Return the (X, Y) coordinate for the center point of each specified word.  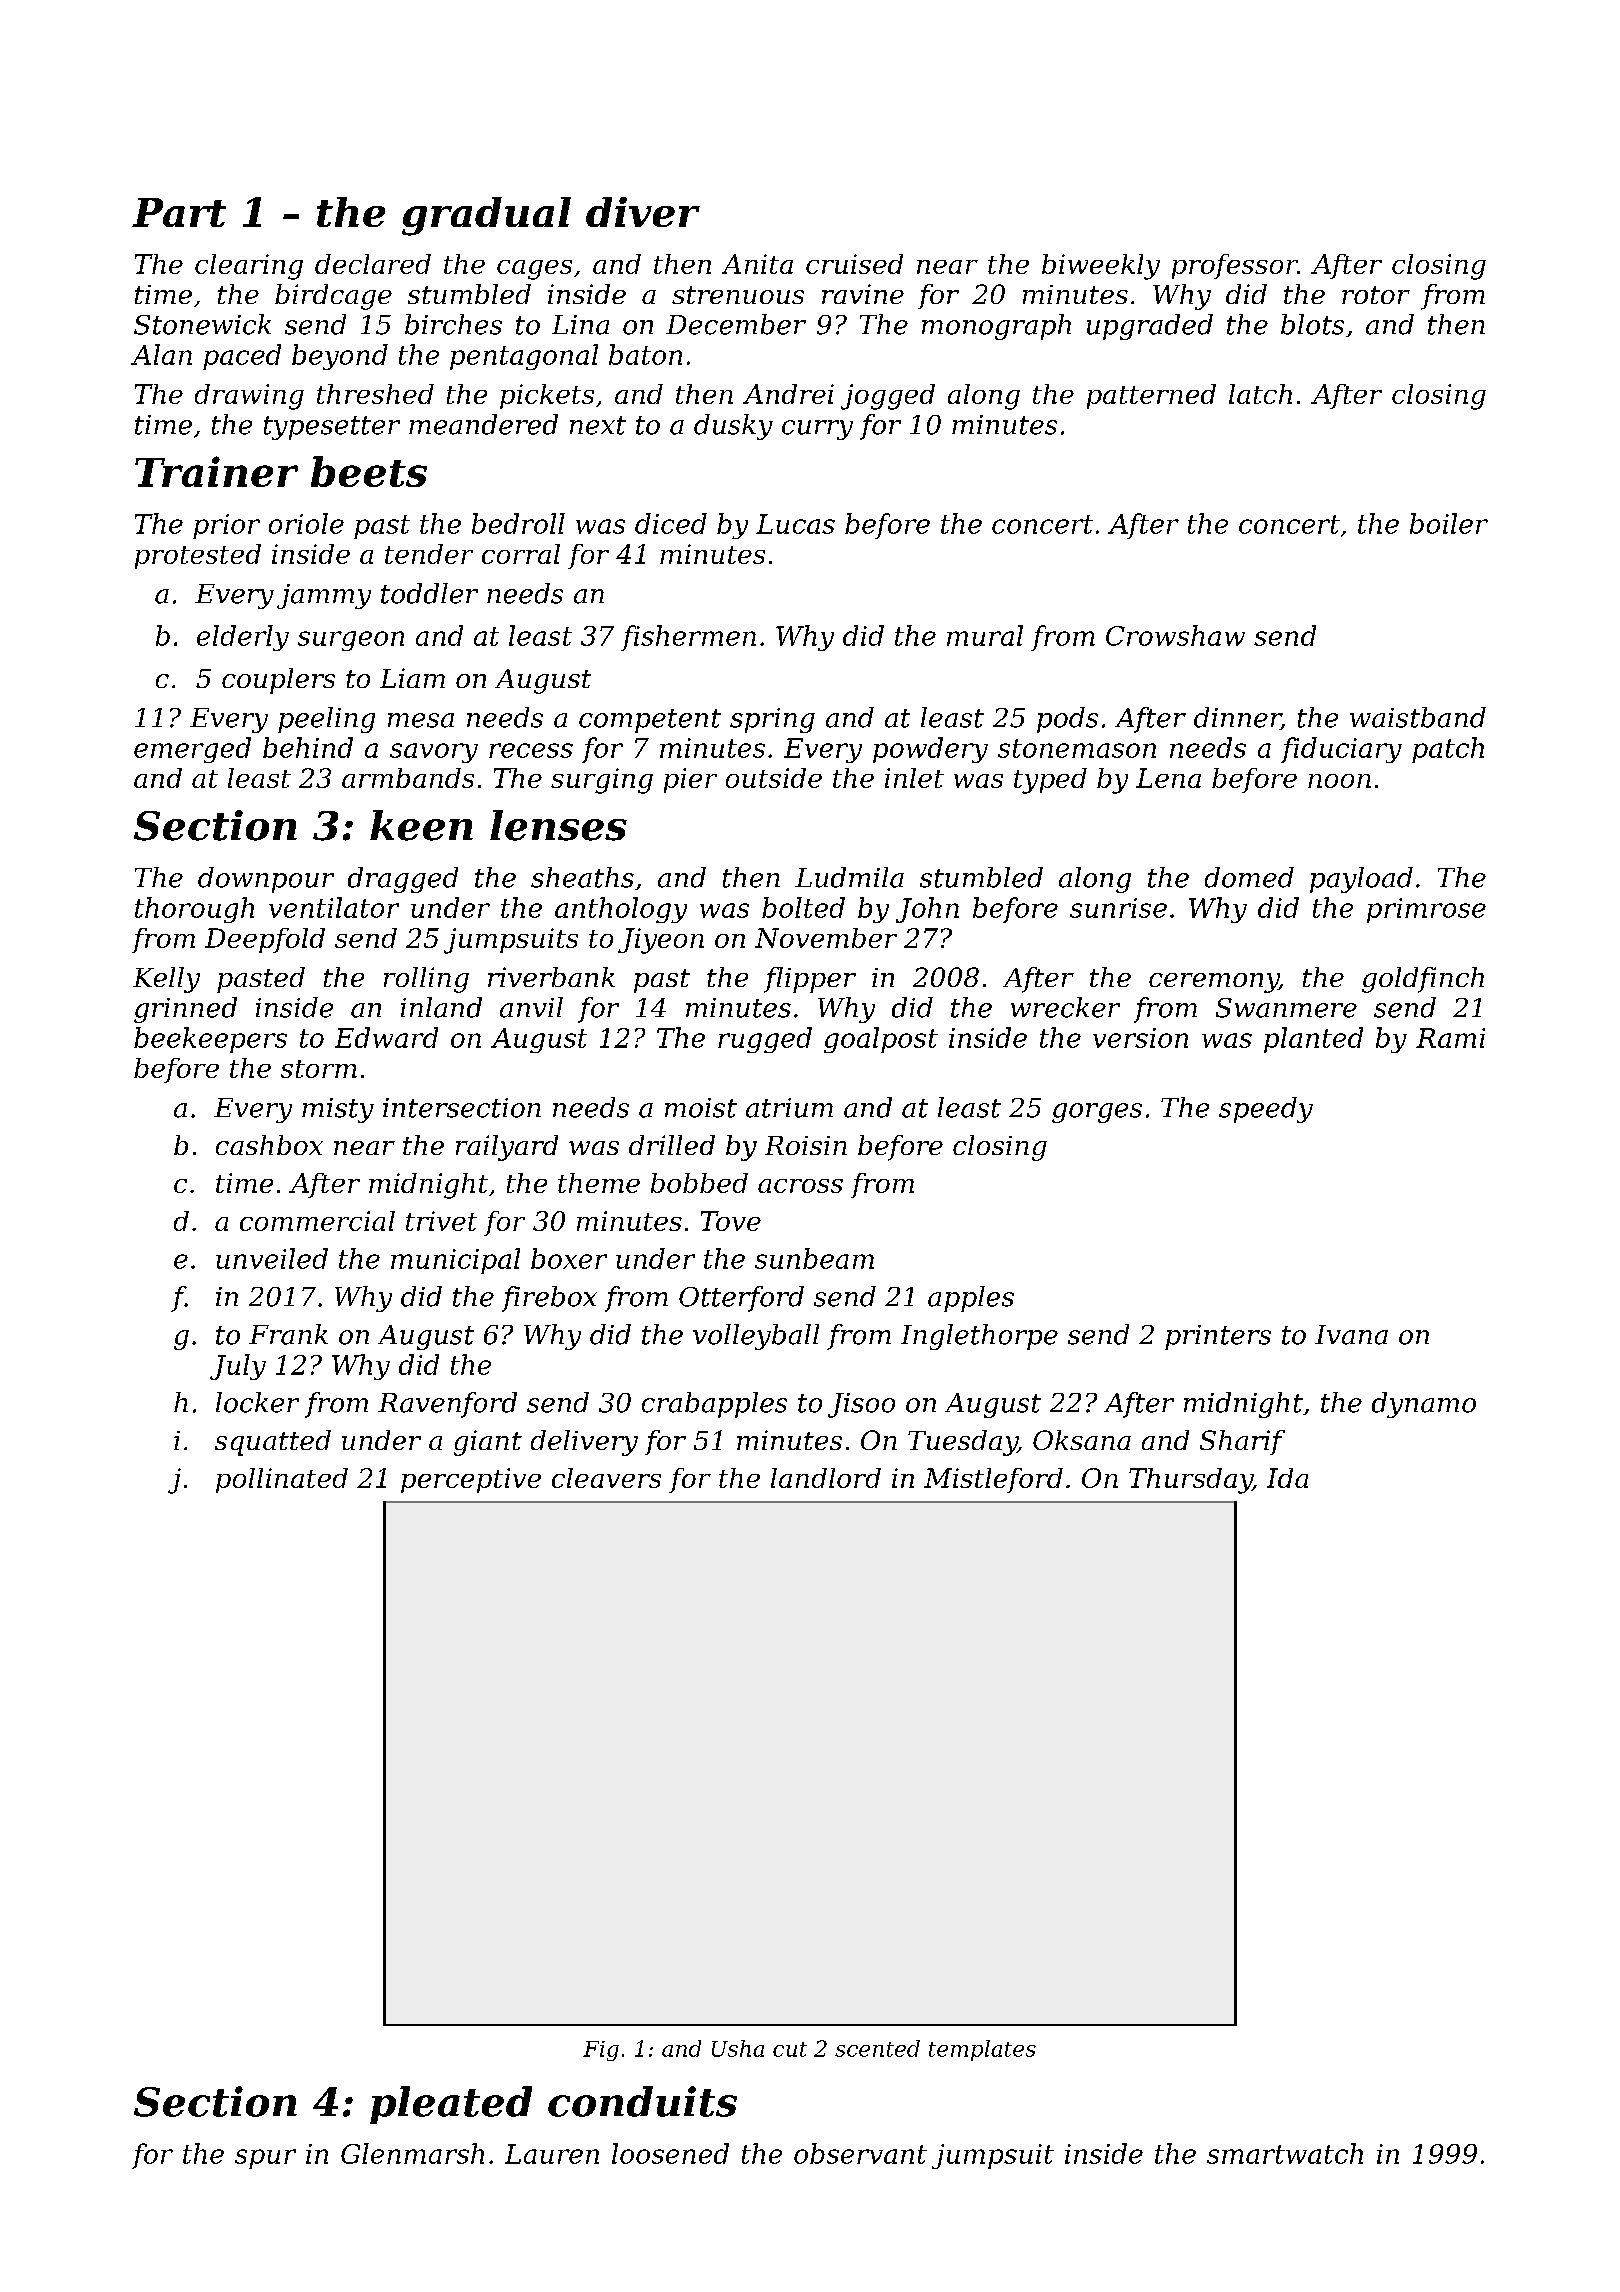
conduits (642, 2101)
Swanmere (1286, 1008)
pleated (451, 2105)
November (826, 938)
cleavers (606, 1478)
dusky (733, 427)
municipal (455, 1261)
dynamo (1424, 1405)
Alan (161, 354)
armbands (408, 778)
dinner (1237, 718)
